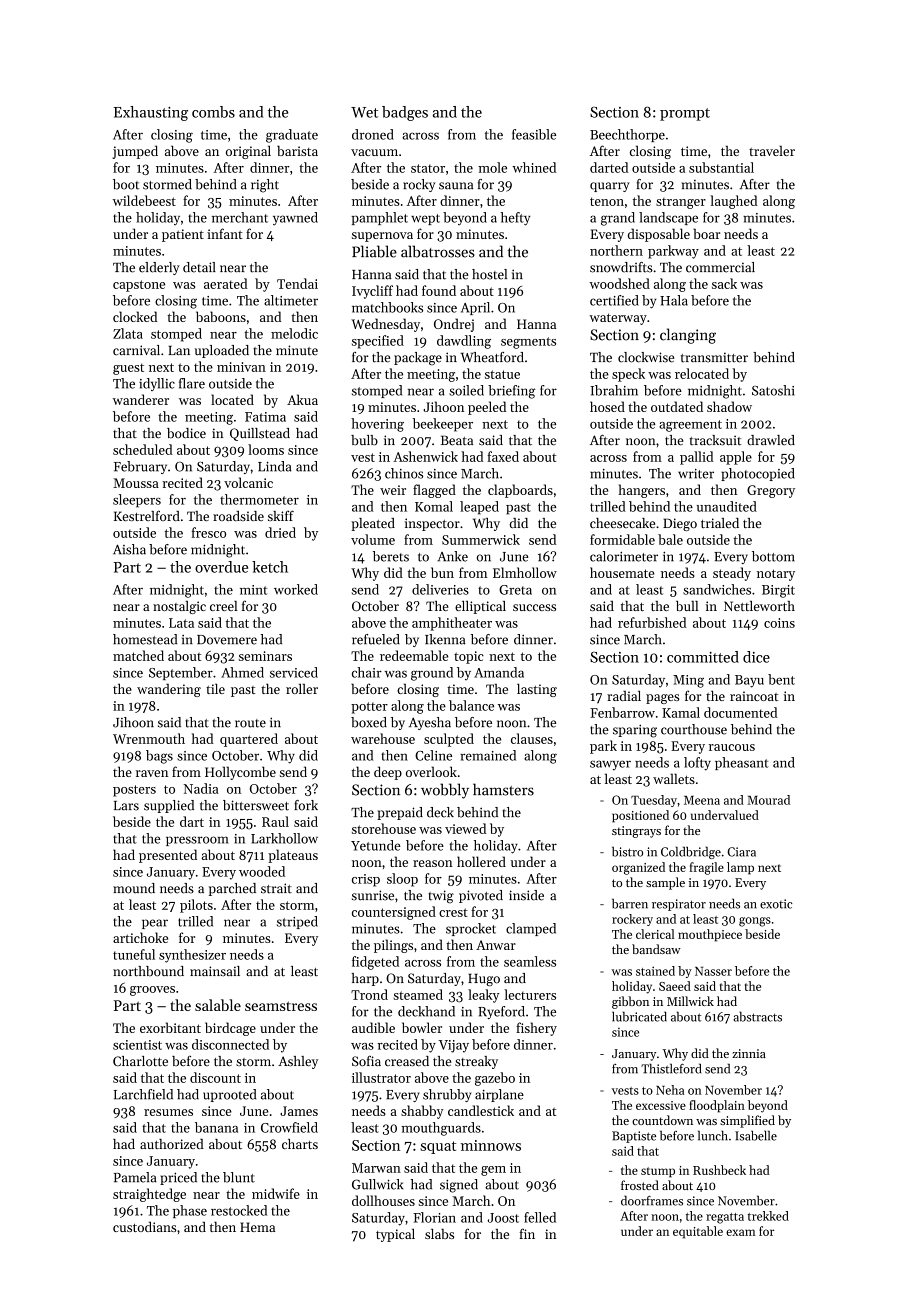  I want to click on badges, so click(405, 113).
